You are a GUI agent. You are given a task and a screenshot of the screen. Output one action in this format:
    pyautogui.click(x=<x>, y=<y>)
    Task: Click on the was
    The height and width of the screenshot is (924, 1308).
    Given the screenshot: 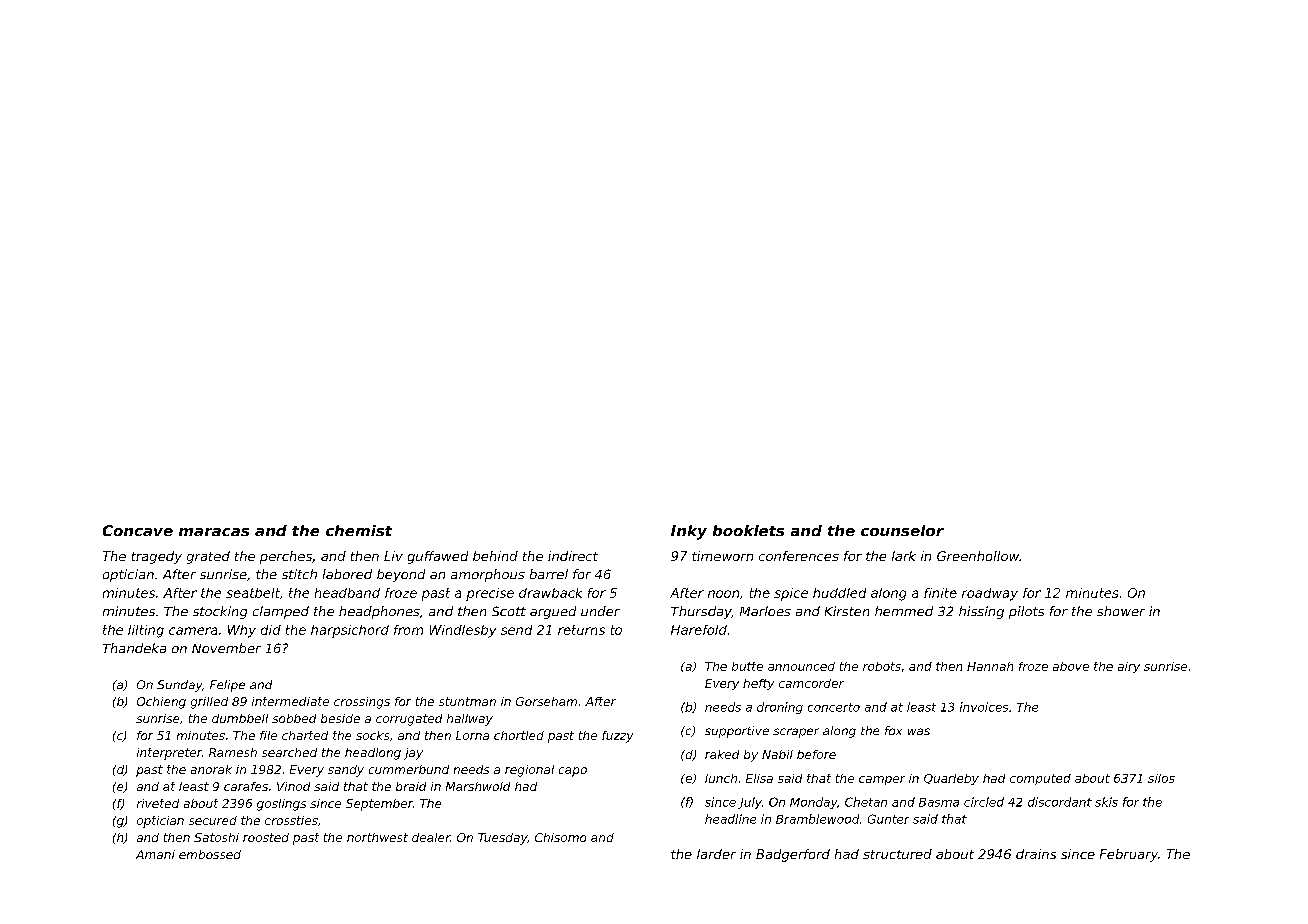 What is the action you would take?
    pyautogui.click(x=919, y=731)
